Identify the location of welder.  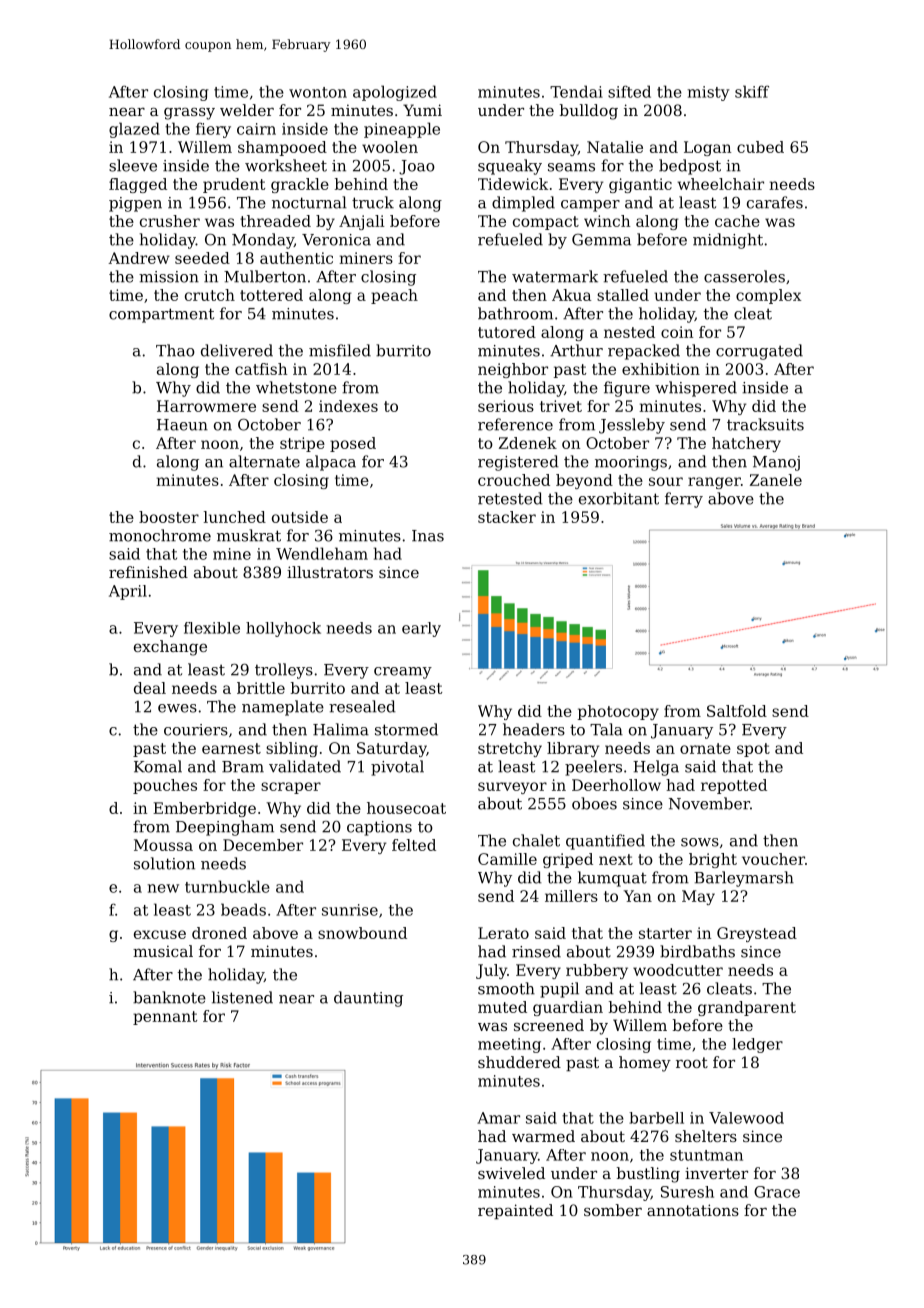
(247, 110).
